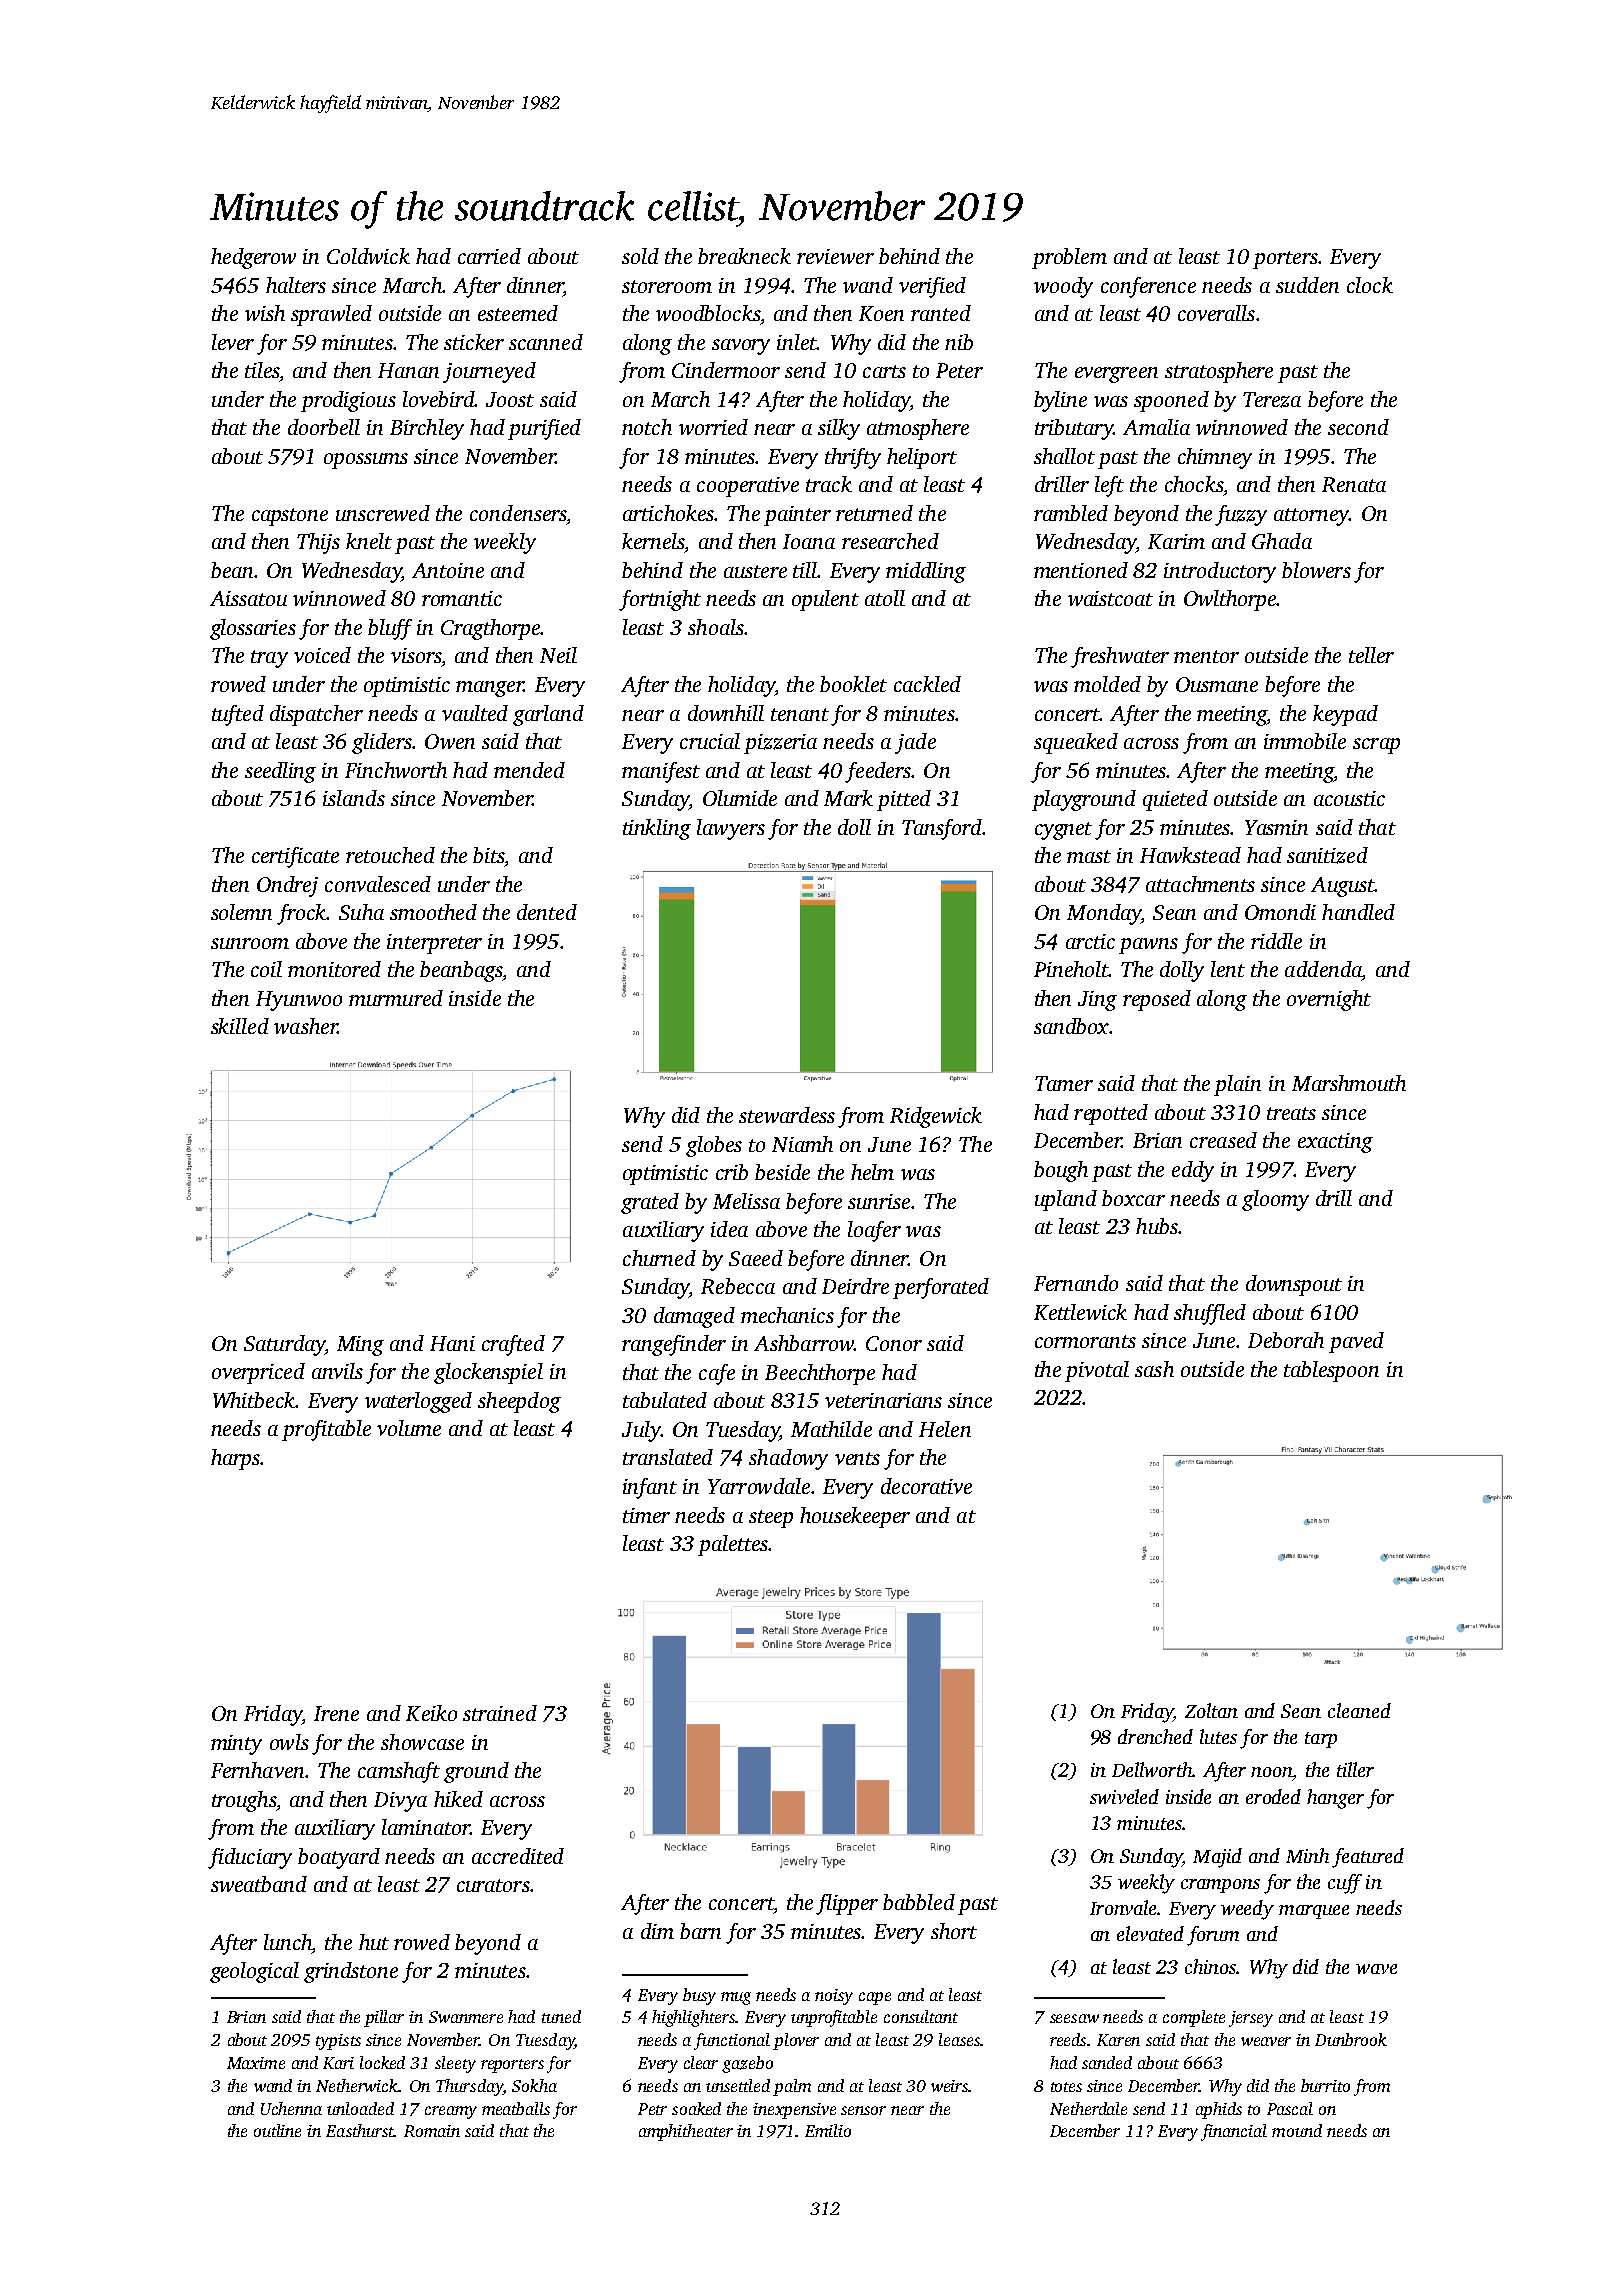  Describe the element at coordinates (1370, 285) in the document. I see `clock` at that location.
